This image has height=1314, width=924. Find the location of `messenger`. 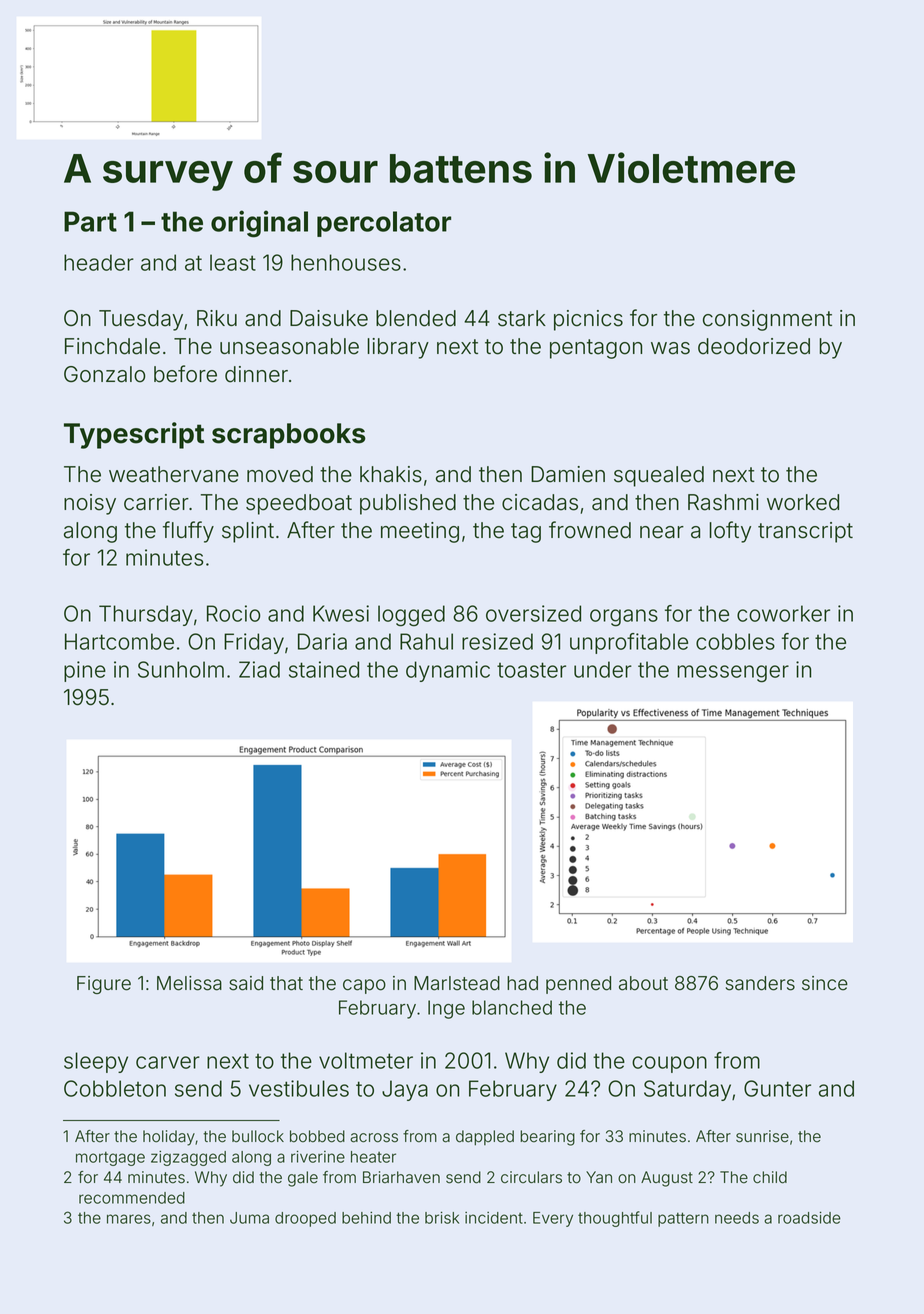

messenger is located at coordinates (733, 674).
